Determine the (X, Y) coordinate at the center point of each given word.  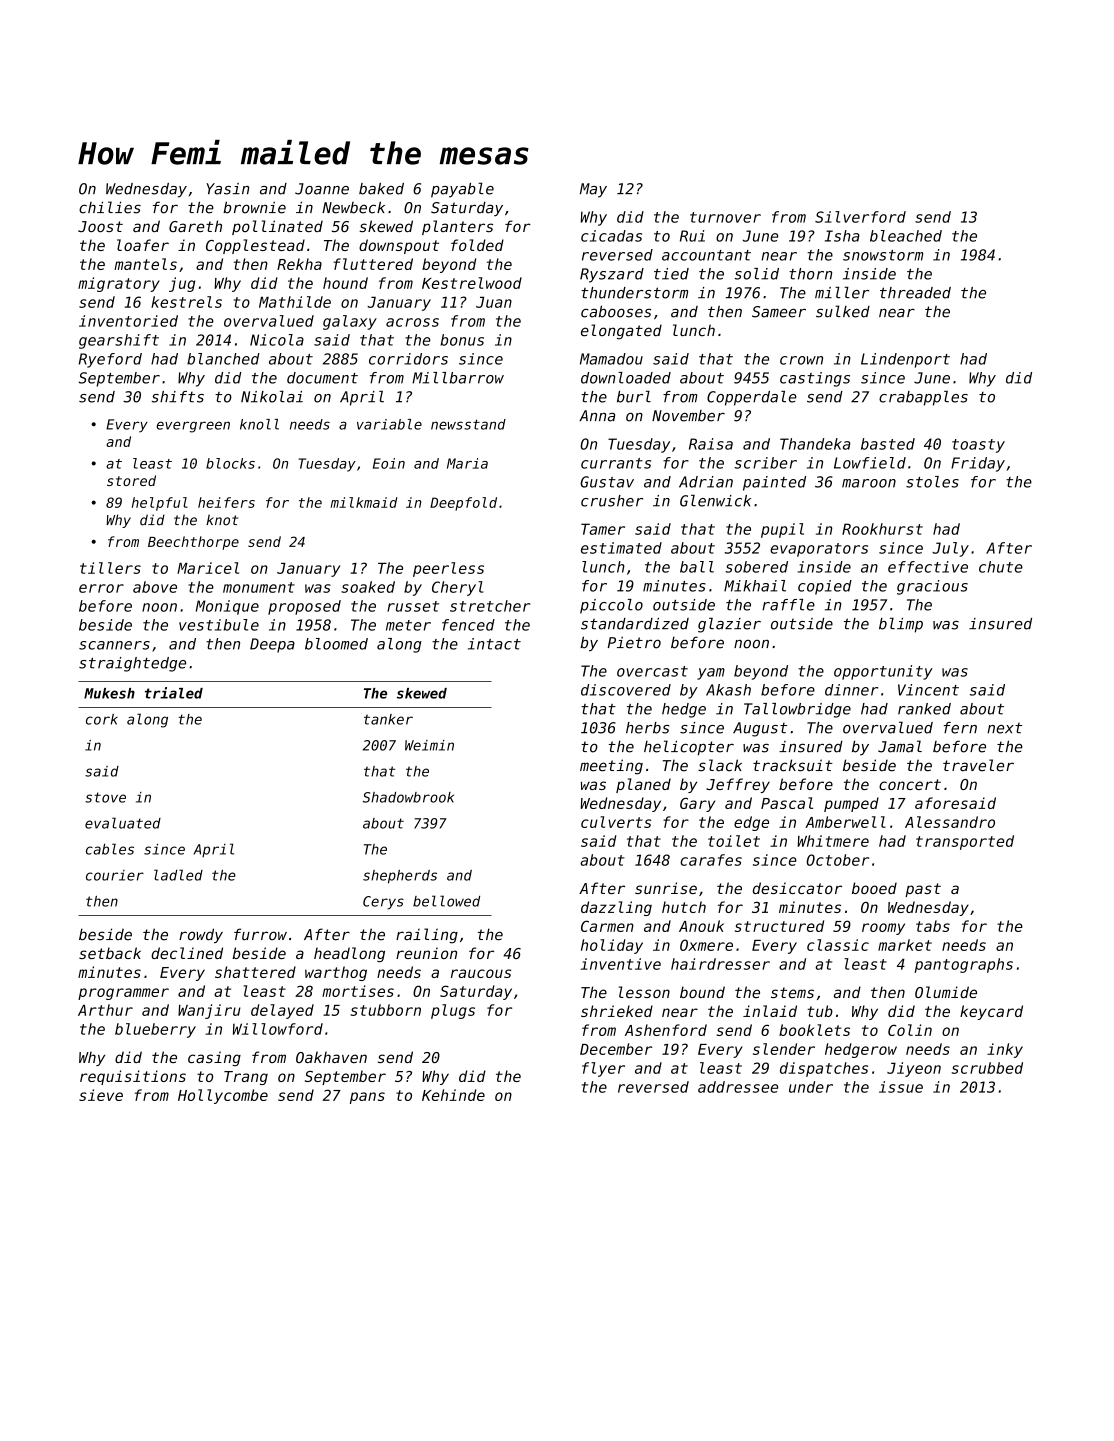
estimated (621, 548)
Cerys (383, 903)
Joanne (322, 189)
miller (842, 292)
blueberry (155, 1030)
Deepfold (463, 504)
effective (928, 567)
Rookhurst (882, 529)
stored (131, 480)
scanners (114, 645)
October (837, 860)
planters (457, 227)
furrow (260, 934)
